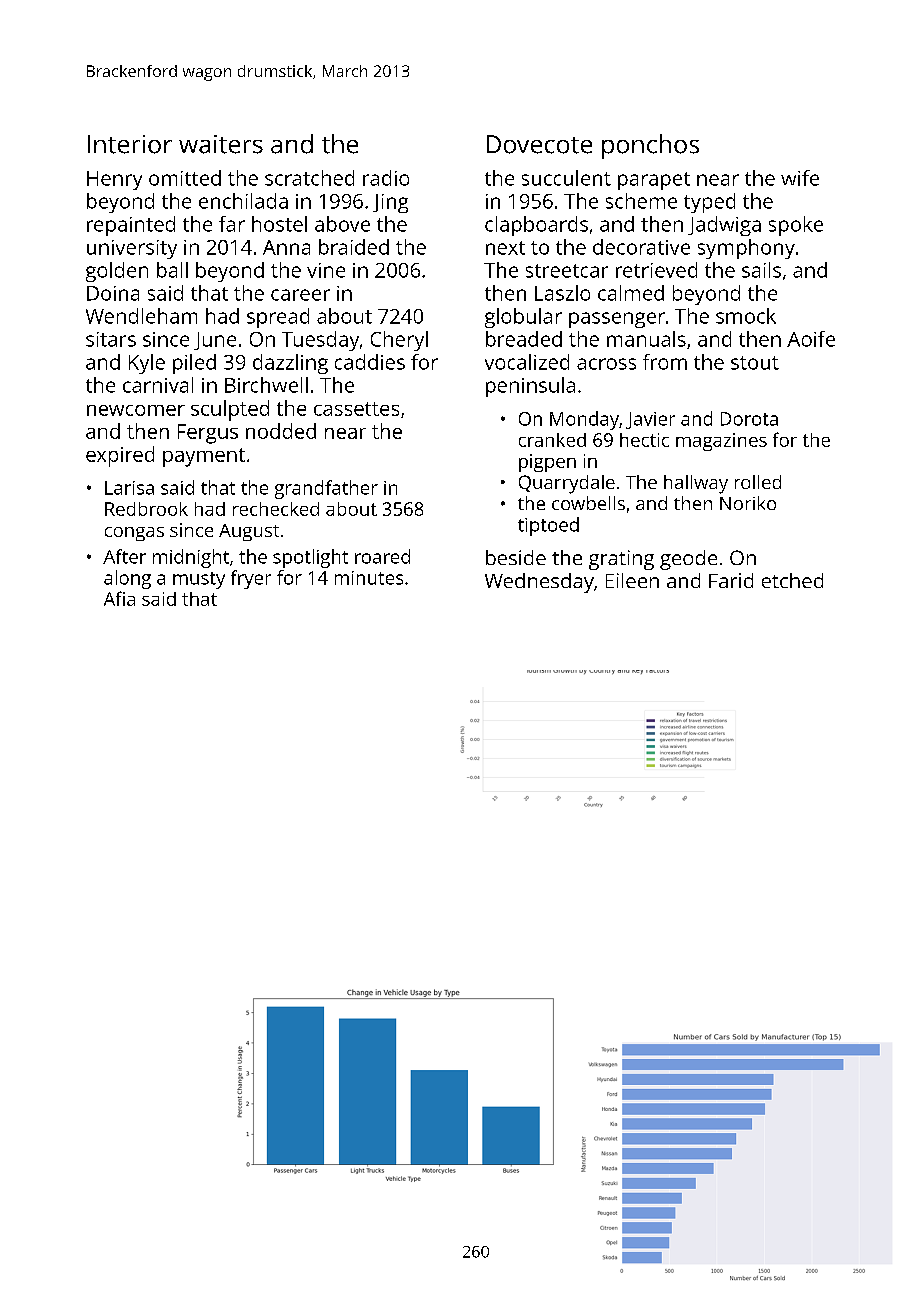 The height and width of the screenshot is (1311, 924). What do you see at coordinates (755, 363) in the screenshot?
I see `stout` at bounding box center [755, 363].
